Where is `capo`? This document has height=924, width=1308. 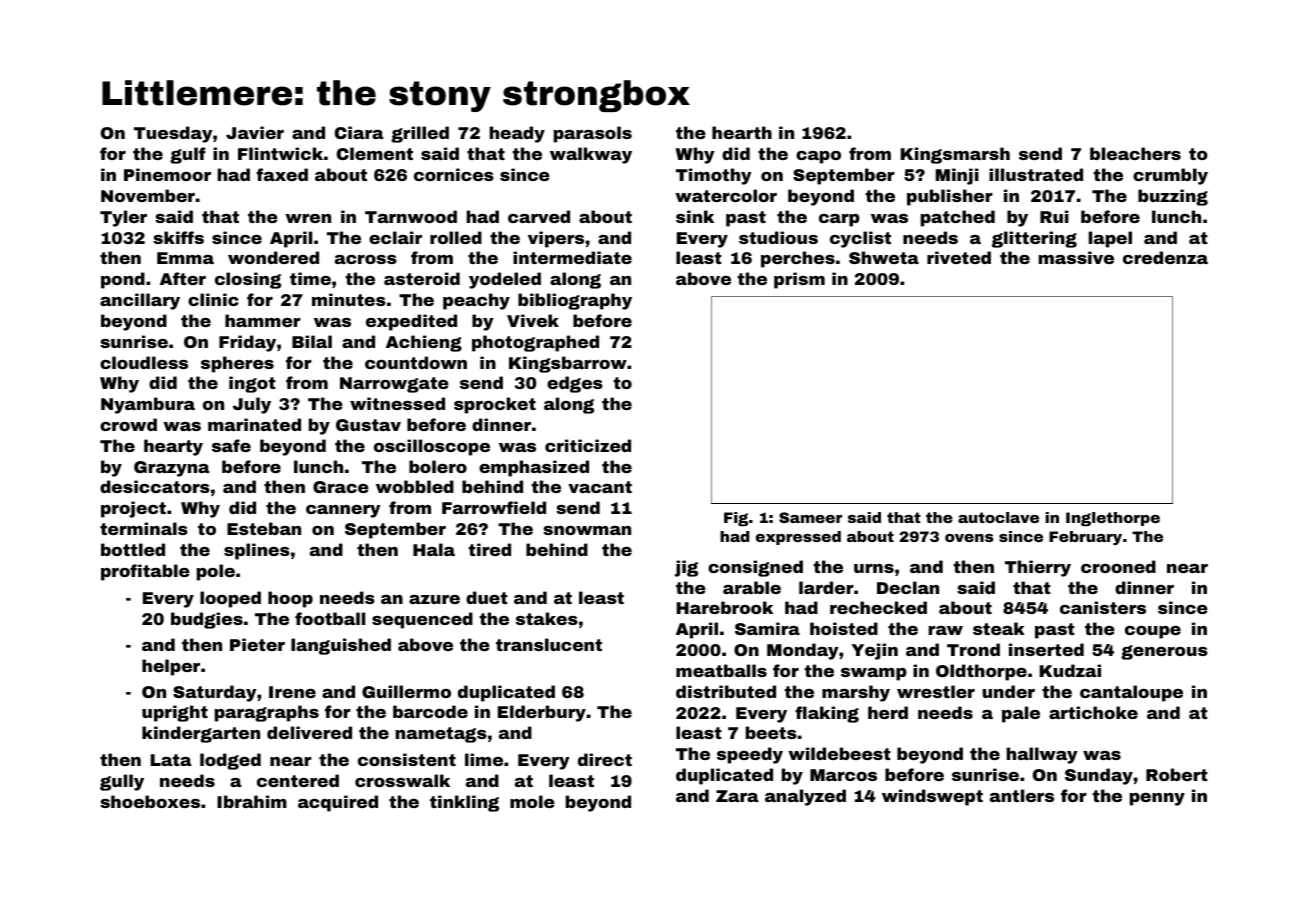
capo is located at coordinates (818, 157).
